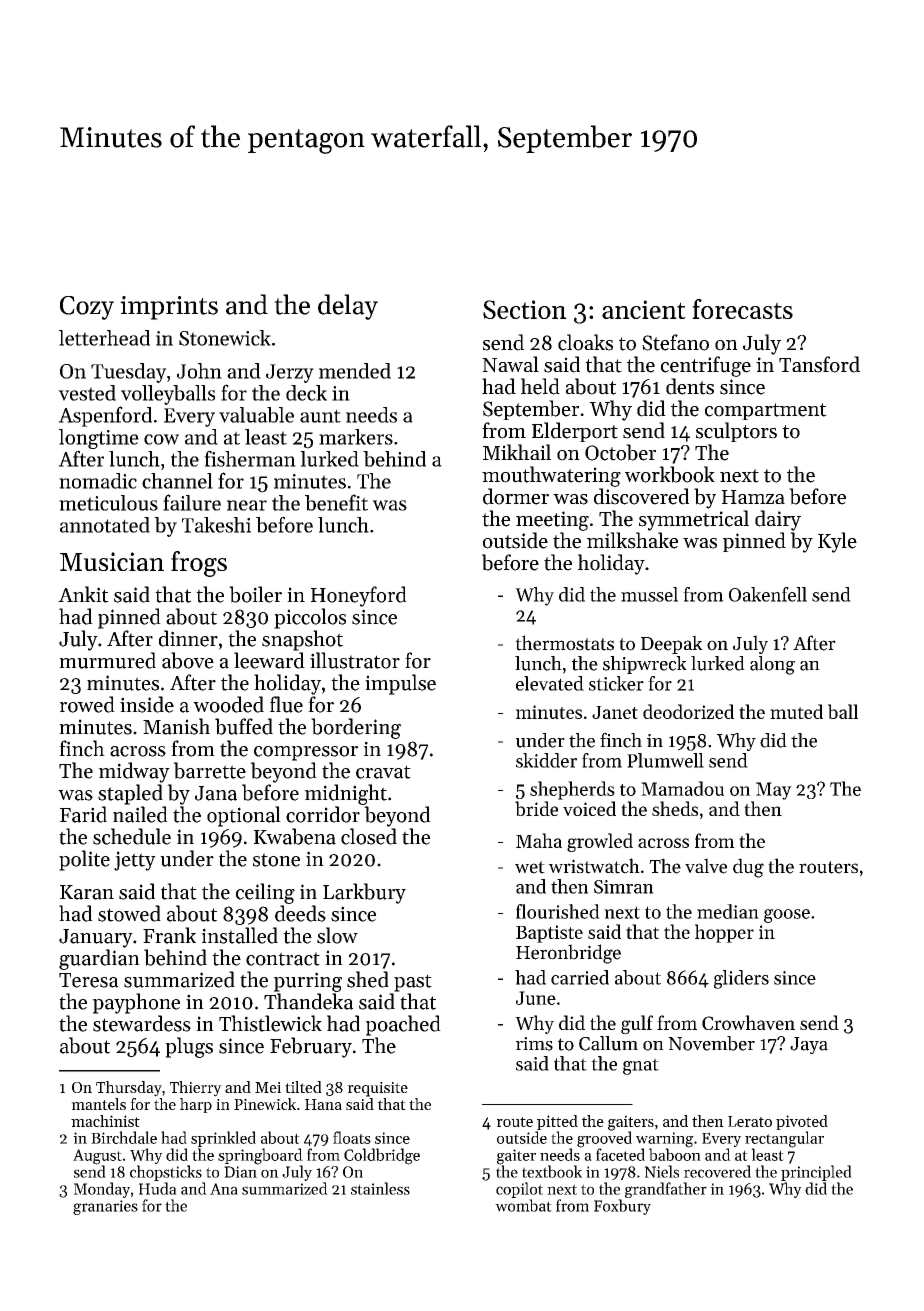 The image size is (924, 1311). I want to click on granaries, so click(105, 1207).
